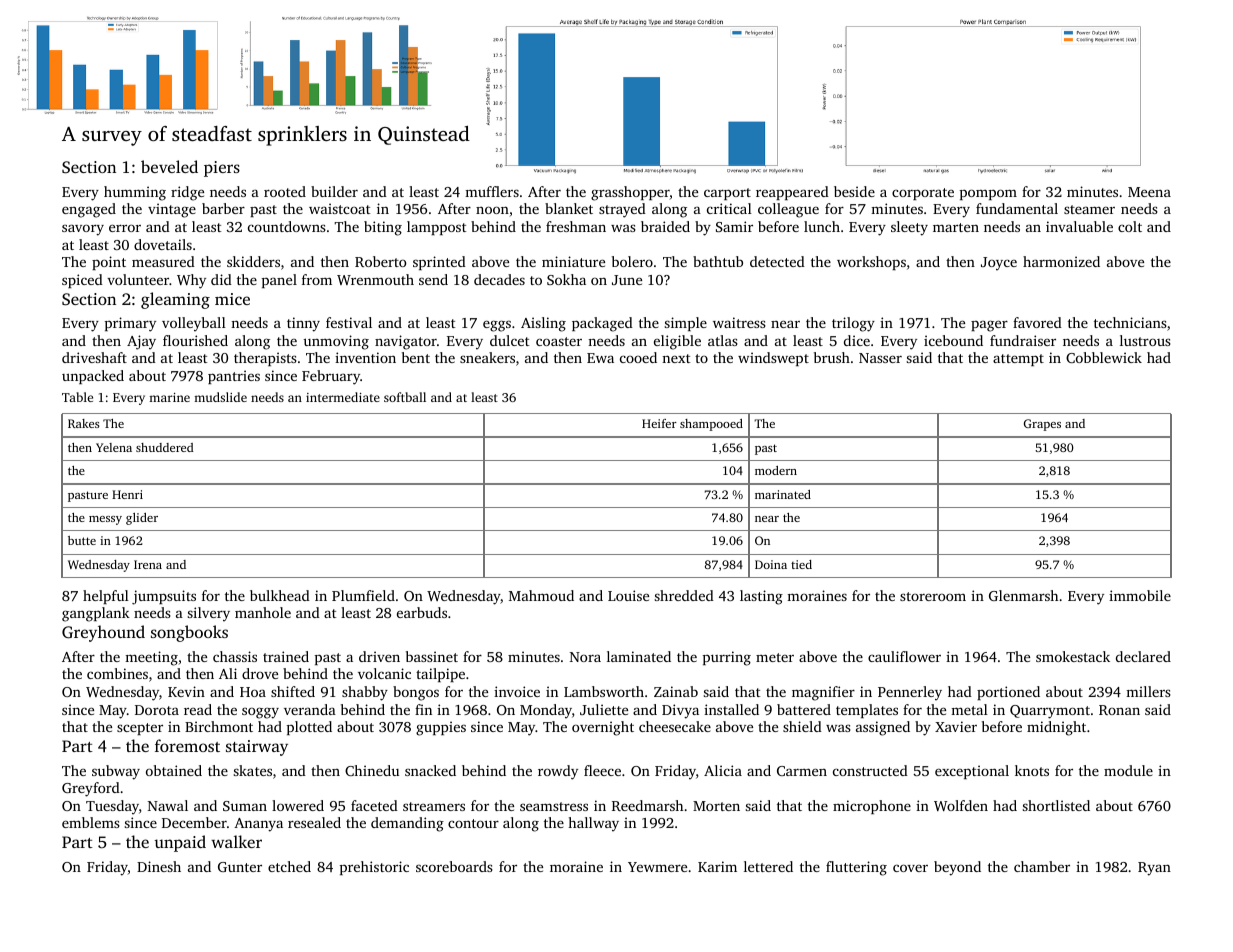  What do you see at coordinates (82, 281) in the document?
I see `spiced` at bounding box center [82, 281].
